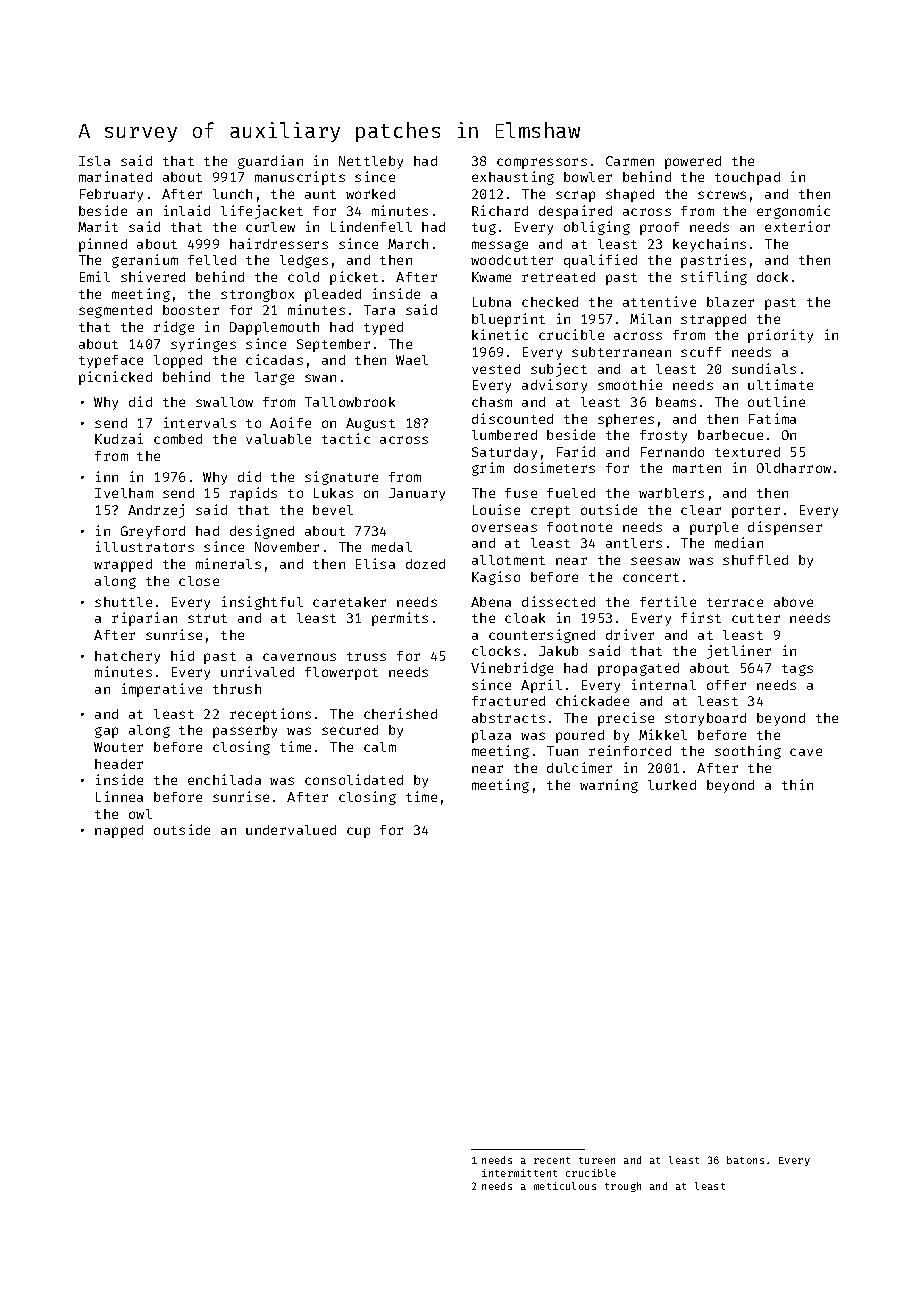 The width and height of the page is (924, 1308). Describe the element at coordinates (145, 546) in the page. I see `illustrators` at that location.
